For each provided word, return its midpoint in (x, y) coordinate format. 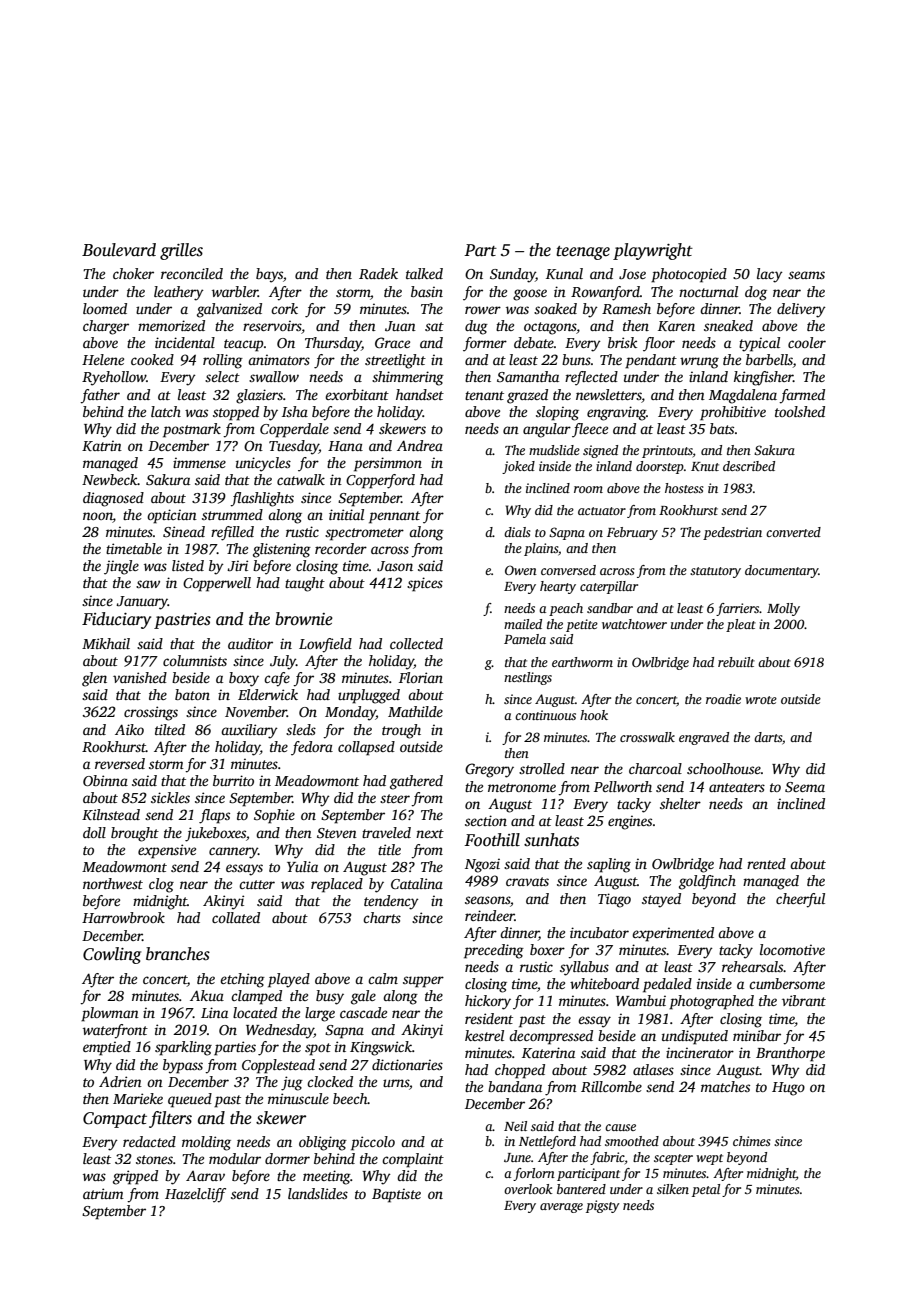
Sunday (513, 275)
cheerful (800, 900)
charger (106, 327)
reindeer (490, 915)
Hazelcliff (195, 1195)
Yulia (302, 866)
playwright (653, 251)
